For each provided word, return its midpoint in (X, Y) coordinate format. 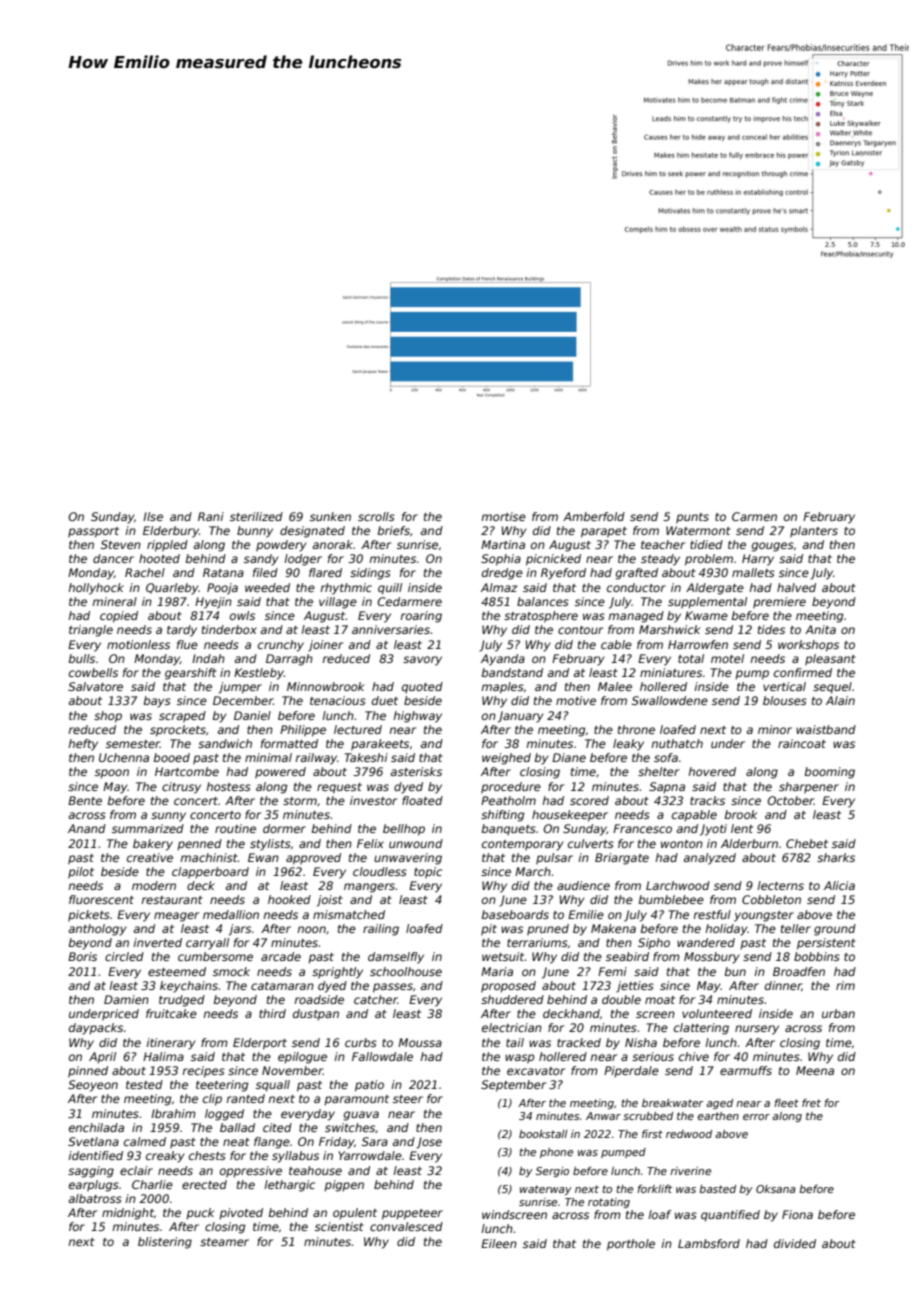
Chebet (807, 843)
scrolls (376, 516)
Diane (569, 757)
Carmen (754, 516)
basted (717, 1189)
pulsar (554, 859)
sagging (91, 1172)
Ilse (153, 516)
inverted (157, 942)
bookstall (543, 1134)
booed (172, 757)
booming (830, 773)
